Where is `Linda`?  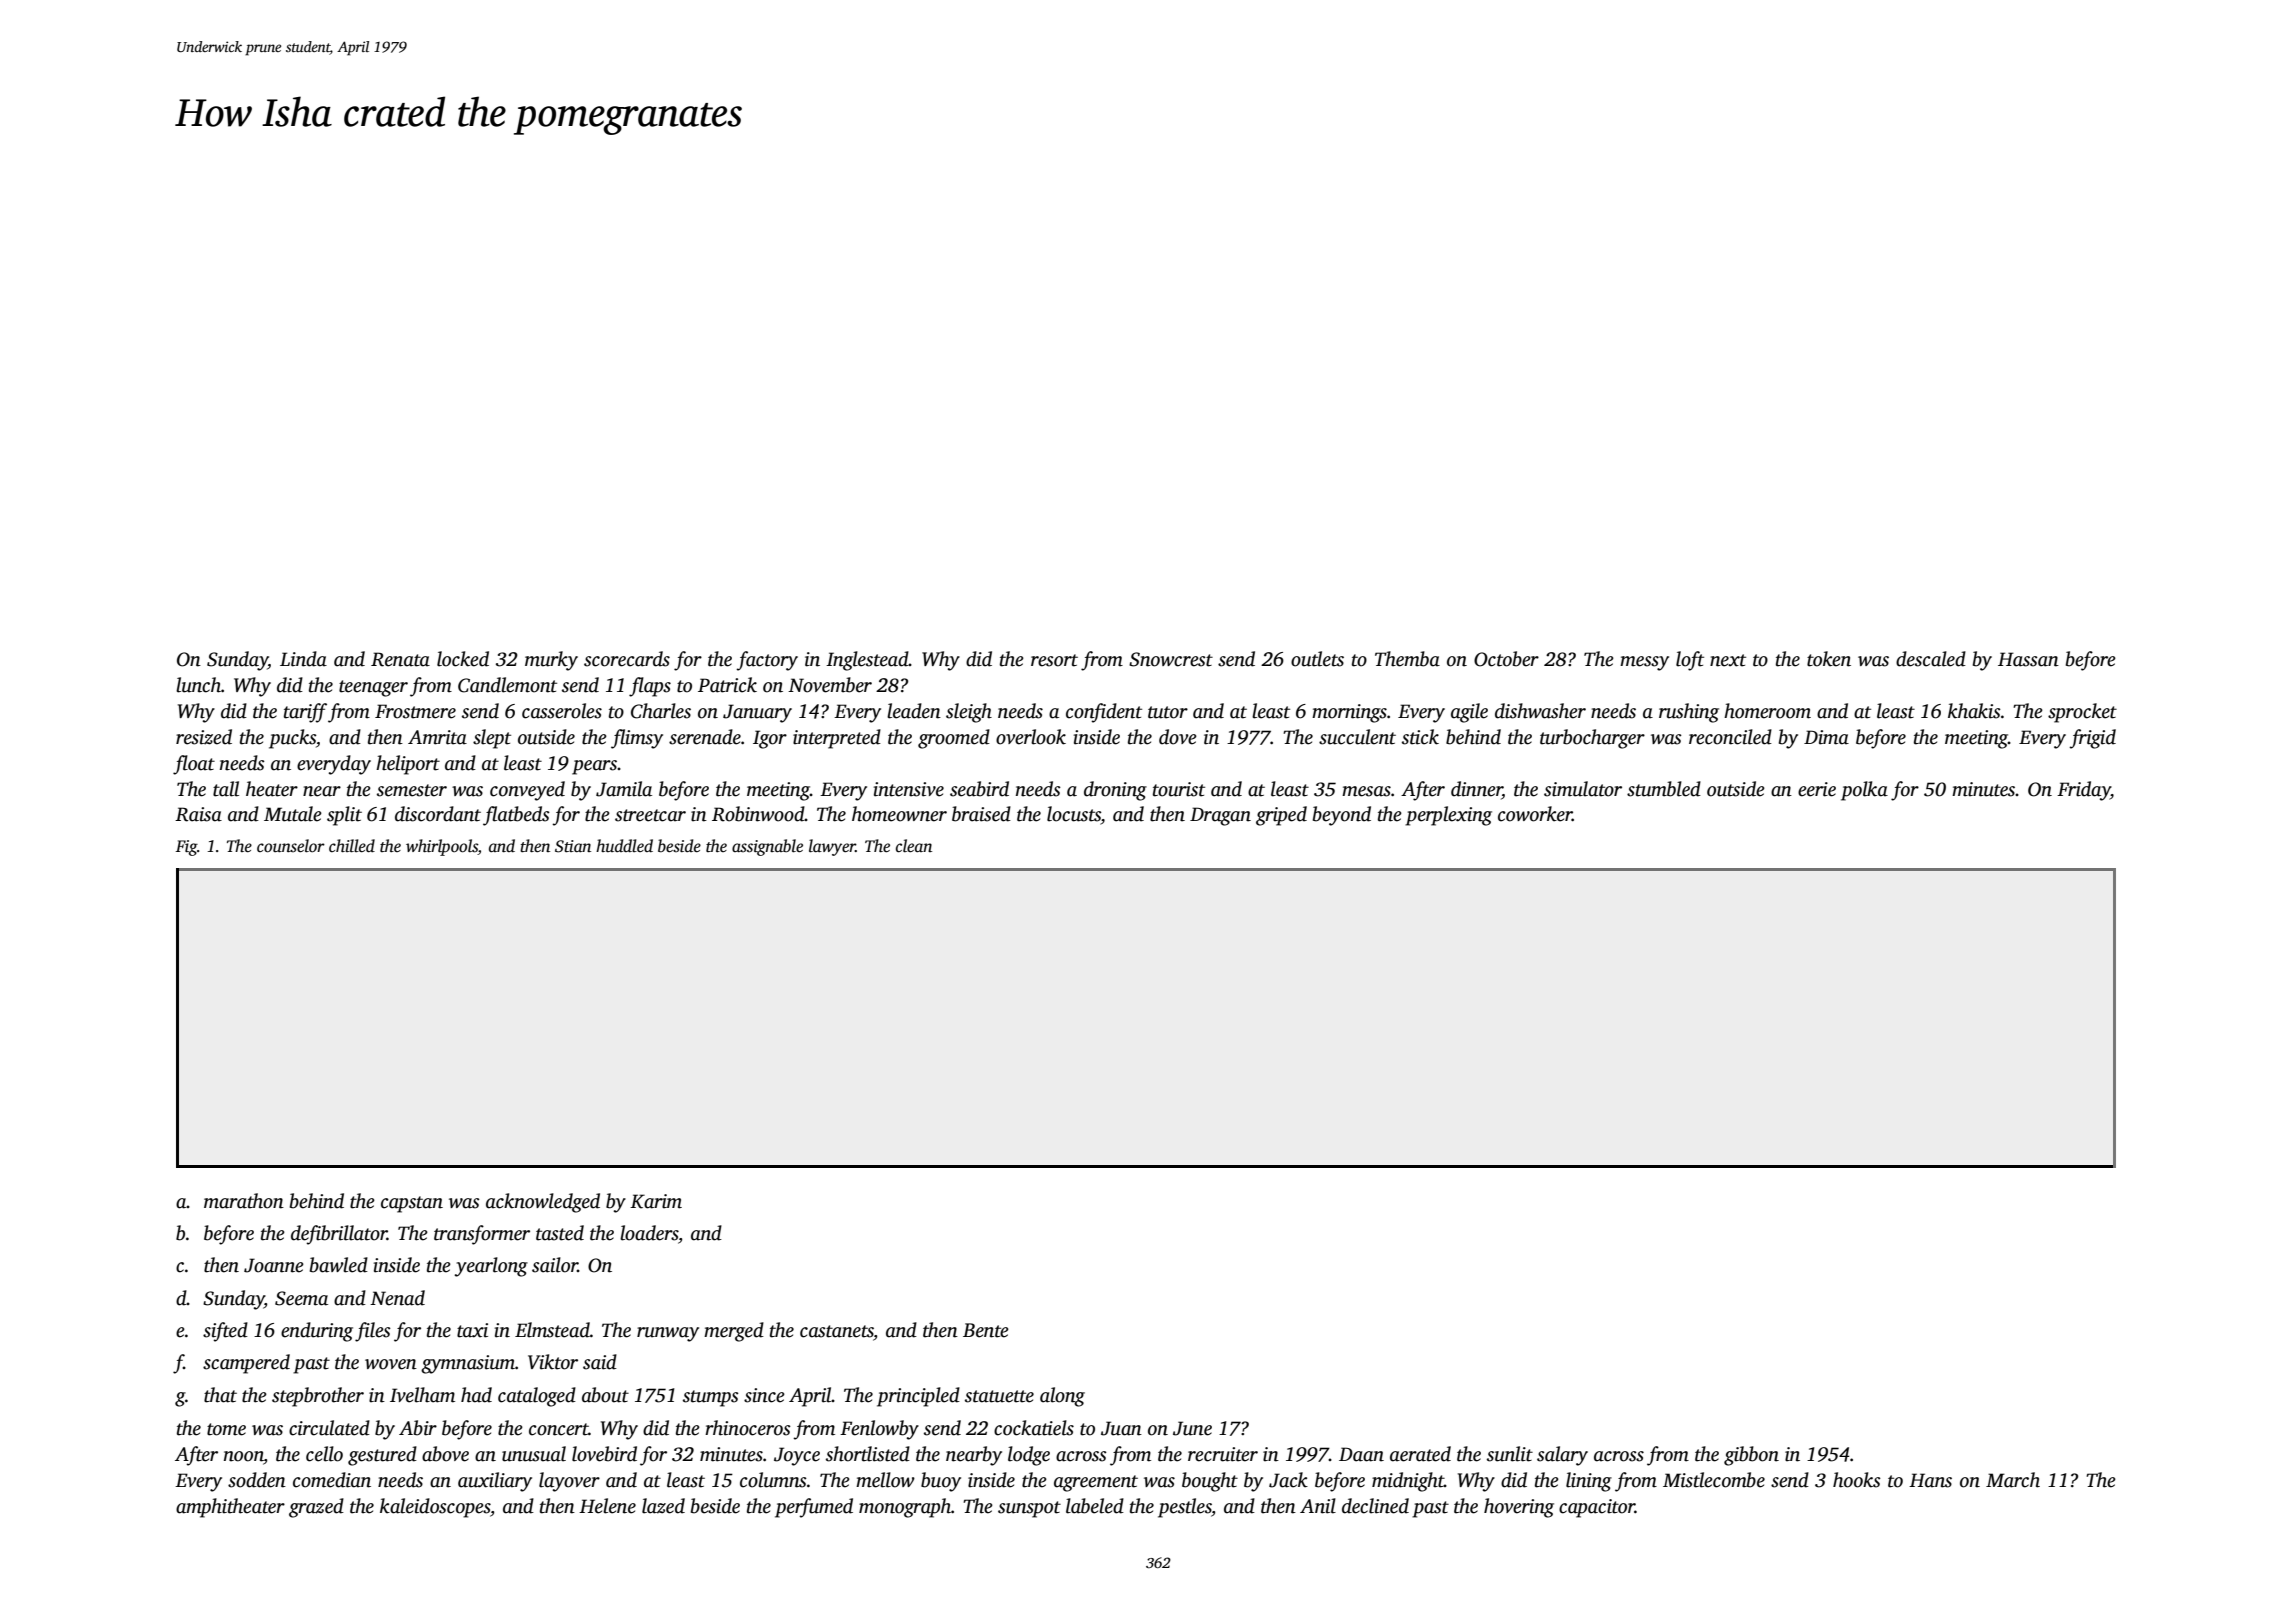
Linda is located at coordinates (303, 659).
